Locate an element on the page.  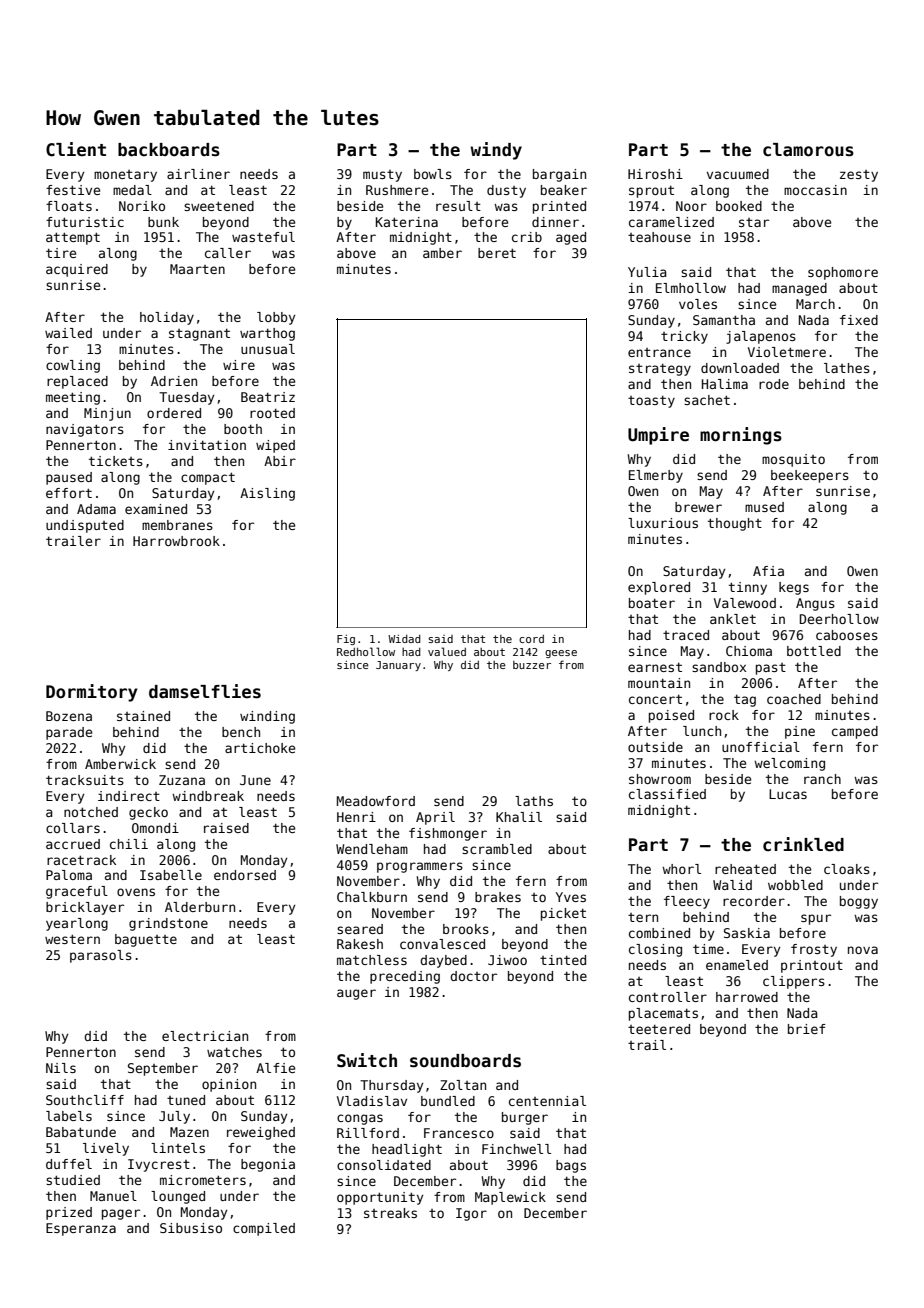
yearlong is located at coordinates (77, 924).
